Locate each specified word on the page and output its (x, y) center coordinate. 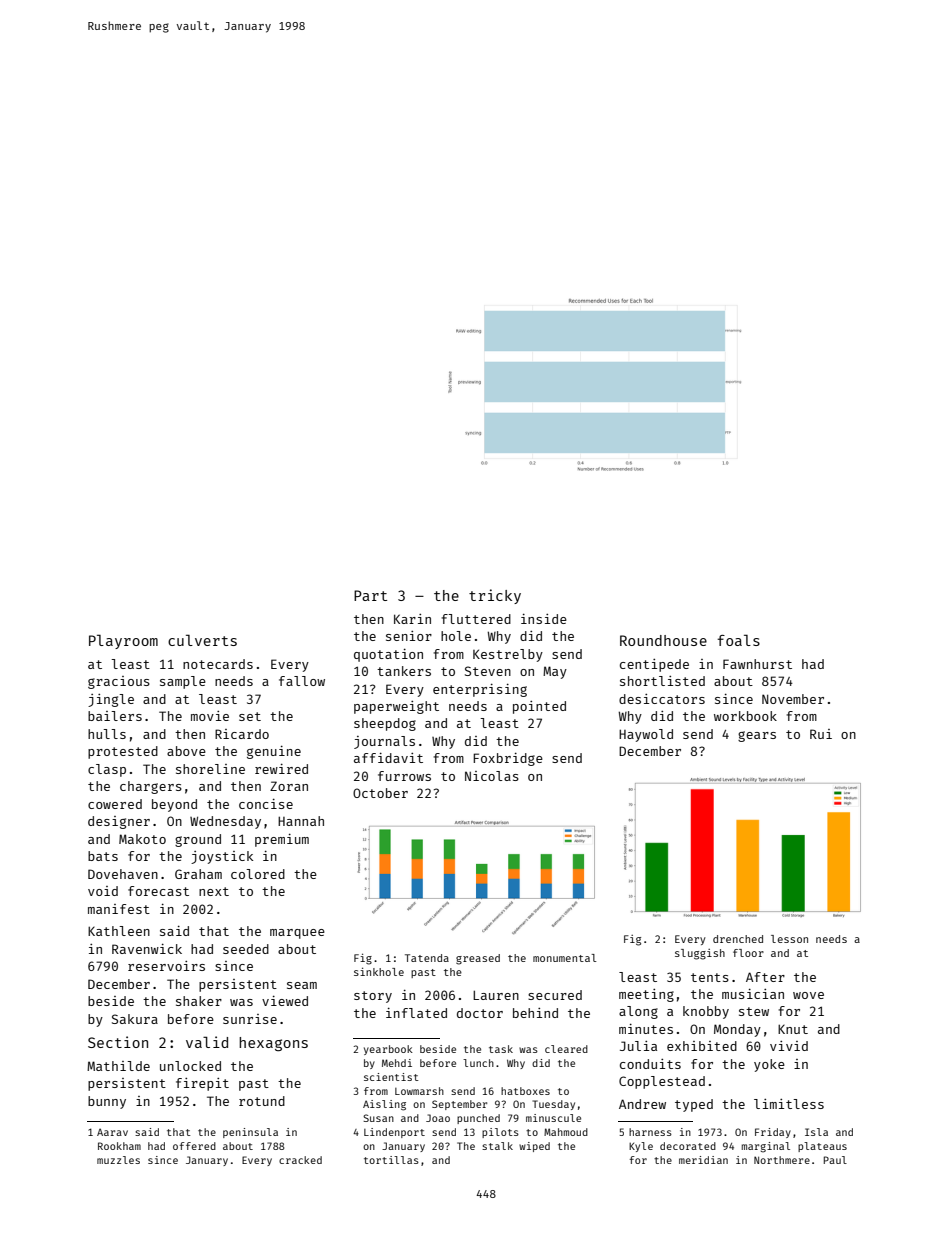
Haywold (646, 735)
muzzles (118, 1160)
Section (118, 1042)
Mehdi (397, 1063)
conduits (650, 1064)
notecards (218, 664)
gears (757, 736)
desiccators (662, 699)
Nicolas (492, 776)
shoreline (210, 769)
